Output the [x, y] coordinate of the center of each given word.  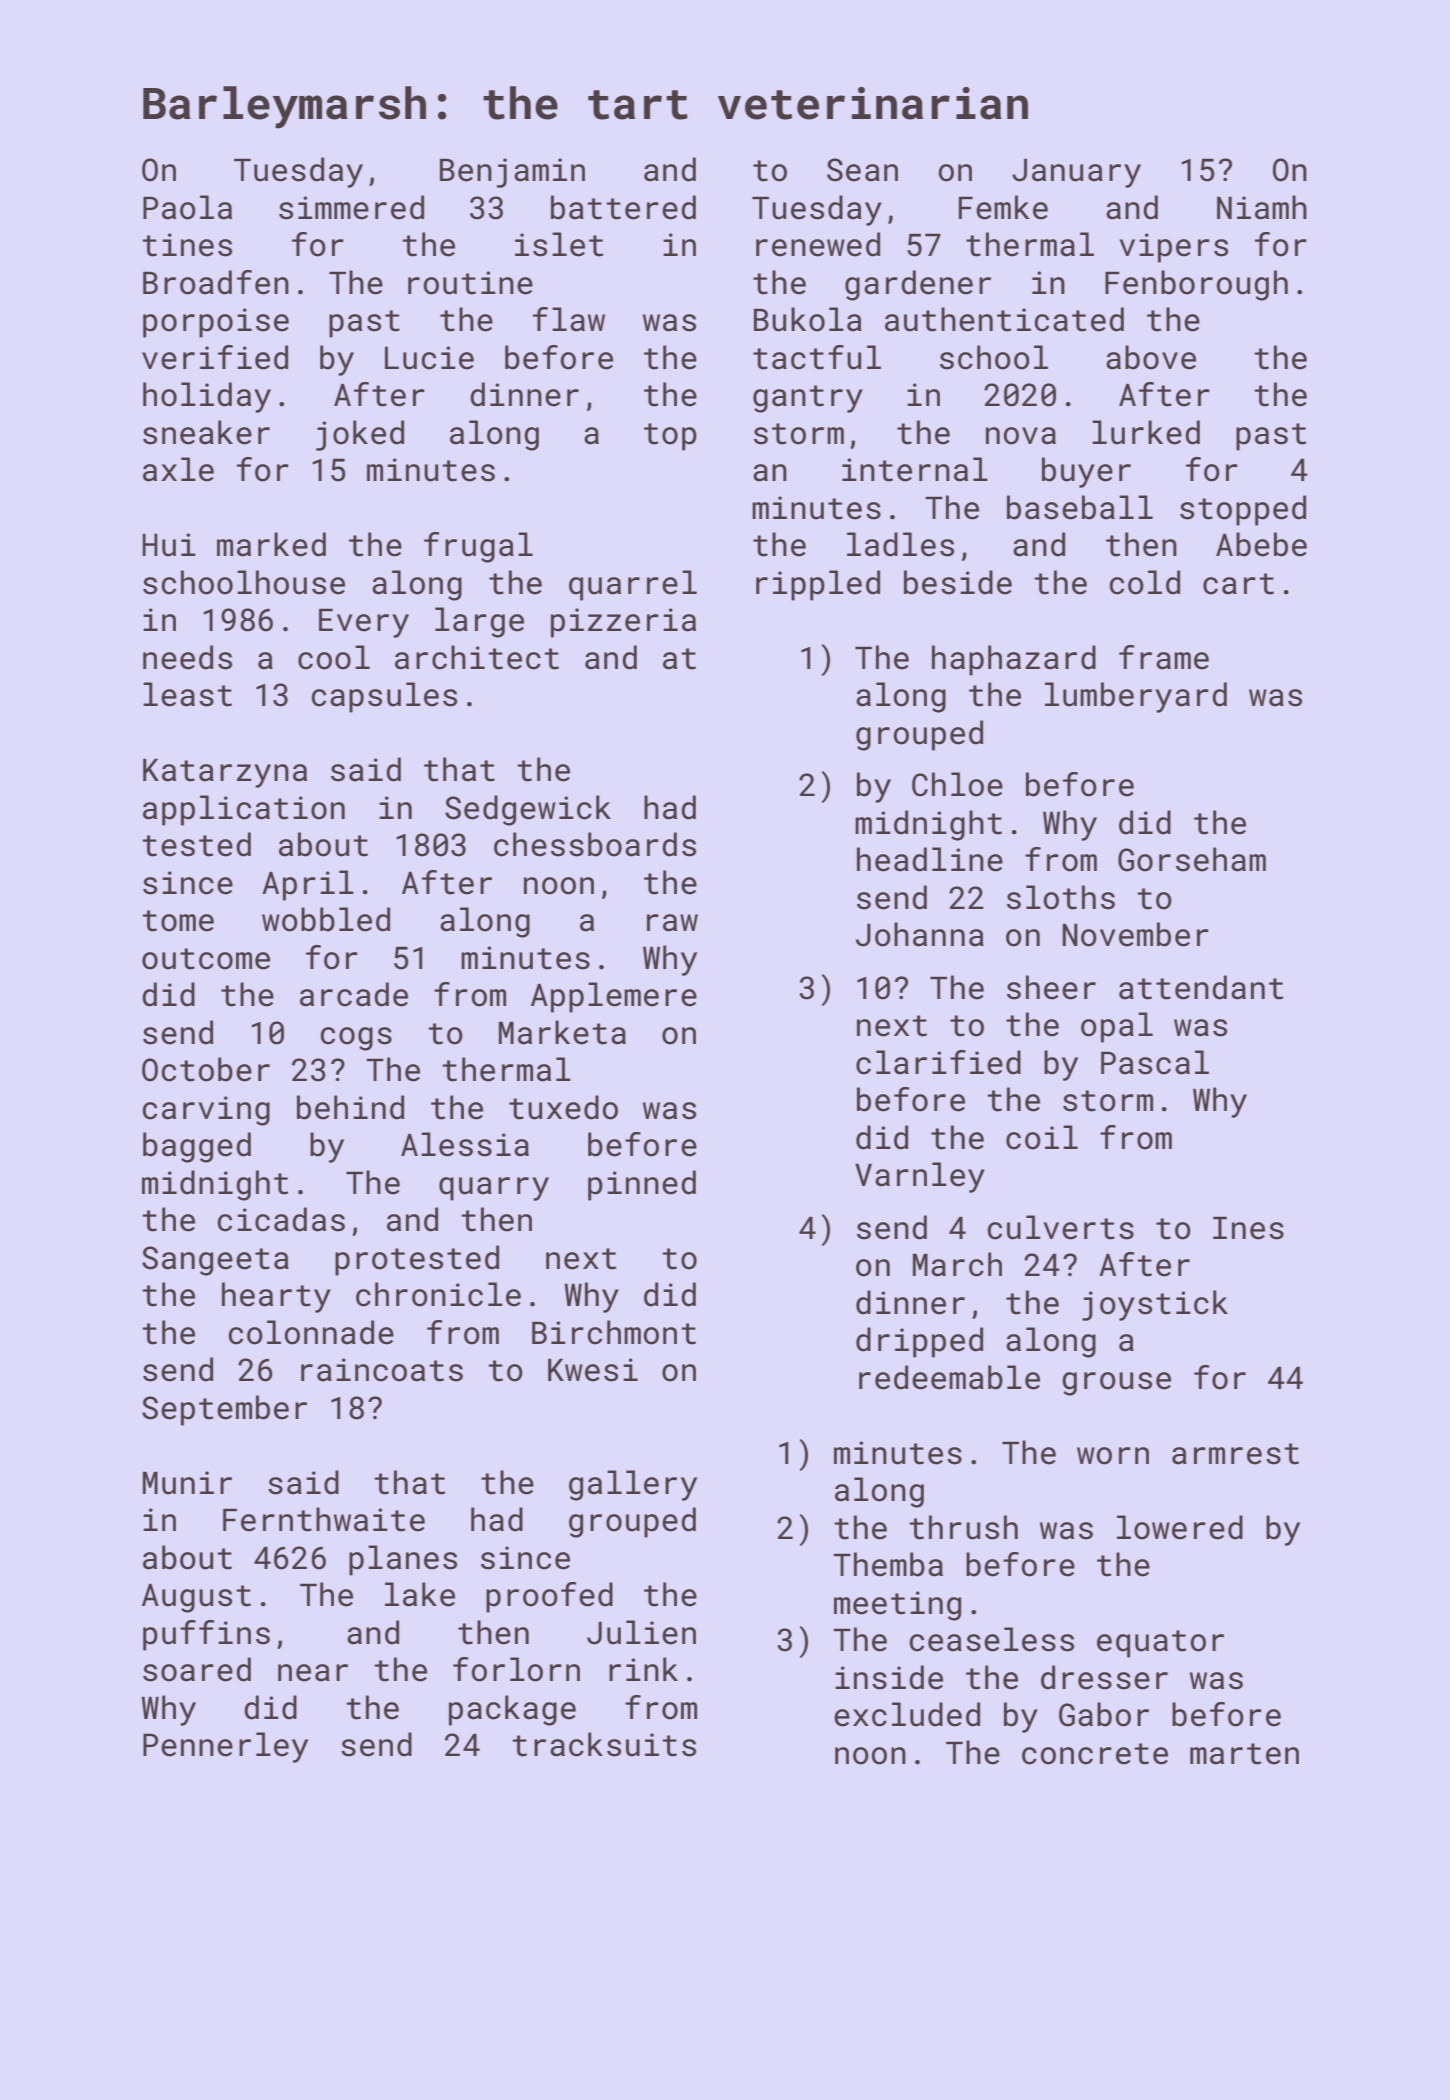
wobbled [326, 919]
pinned [642, 1185]
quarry [494, 1189]
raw [672, 923]
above [1151, 357]
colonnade [311, 1332]
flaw [569, 319]
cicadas [281, 1219]
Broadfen [216, 282]
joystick [1155, 1305]
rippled [818, 585]
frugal [478, 547]
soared [197, 1669]
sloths [1061, 897]
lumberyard [1136, 697]
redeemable [949, 1377]
